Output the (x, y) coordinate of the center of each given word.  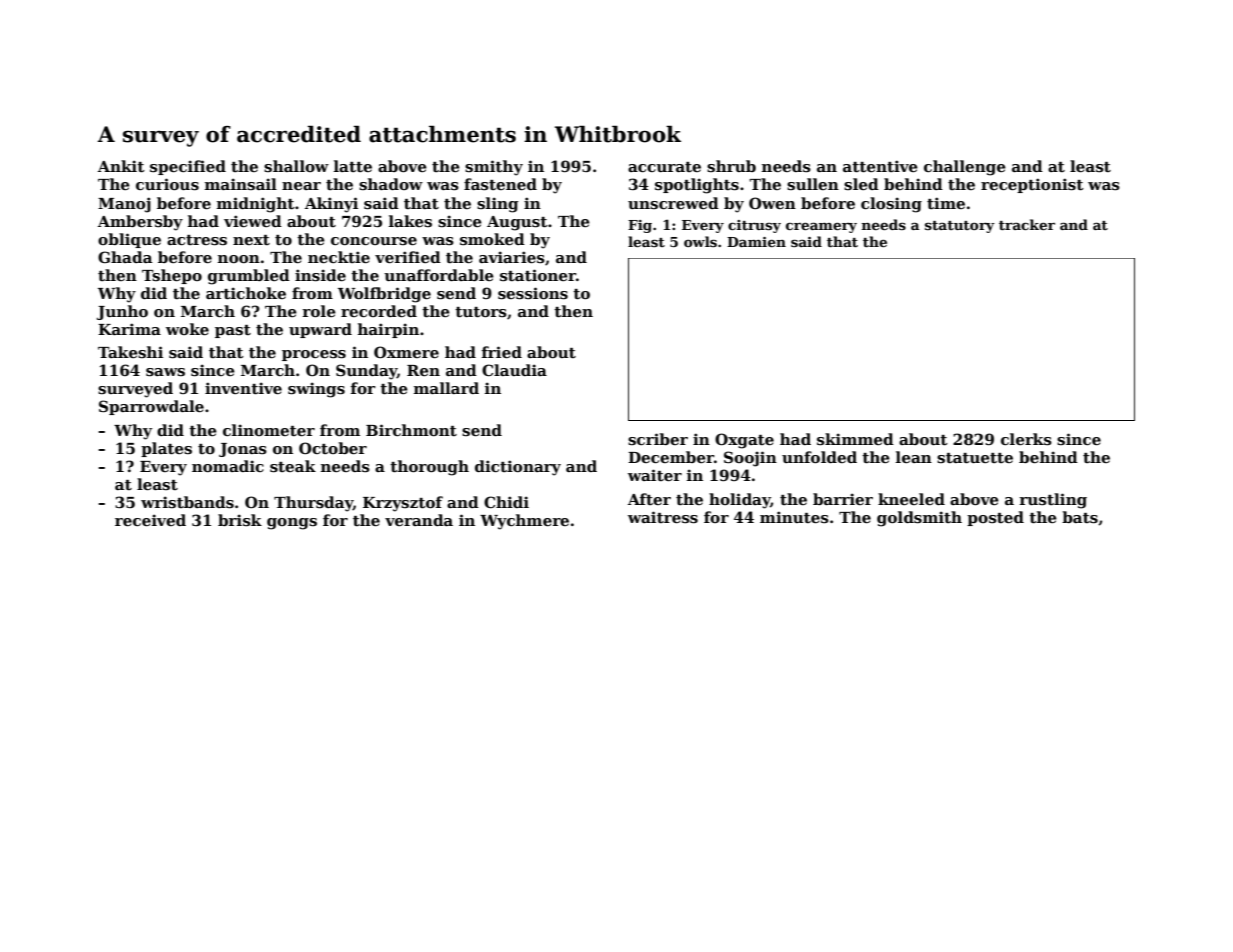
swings (316, 390)
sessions (533, 293)
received (150, 520)
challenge (965, 168)
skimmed (855, 439)
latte (353, 166)
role (319, 311)
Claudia (514, 370)
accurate (664, 167)
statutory (960, 227)
